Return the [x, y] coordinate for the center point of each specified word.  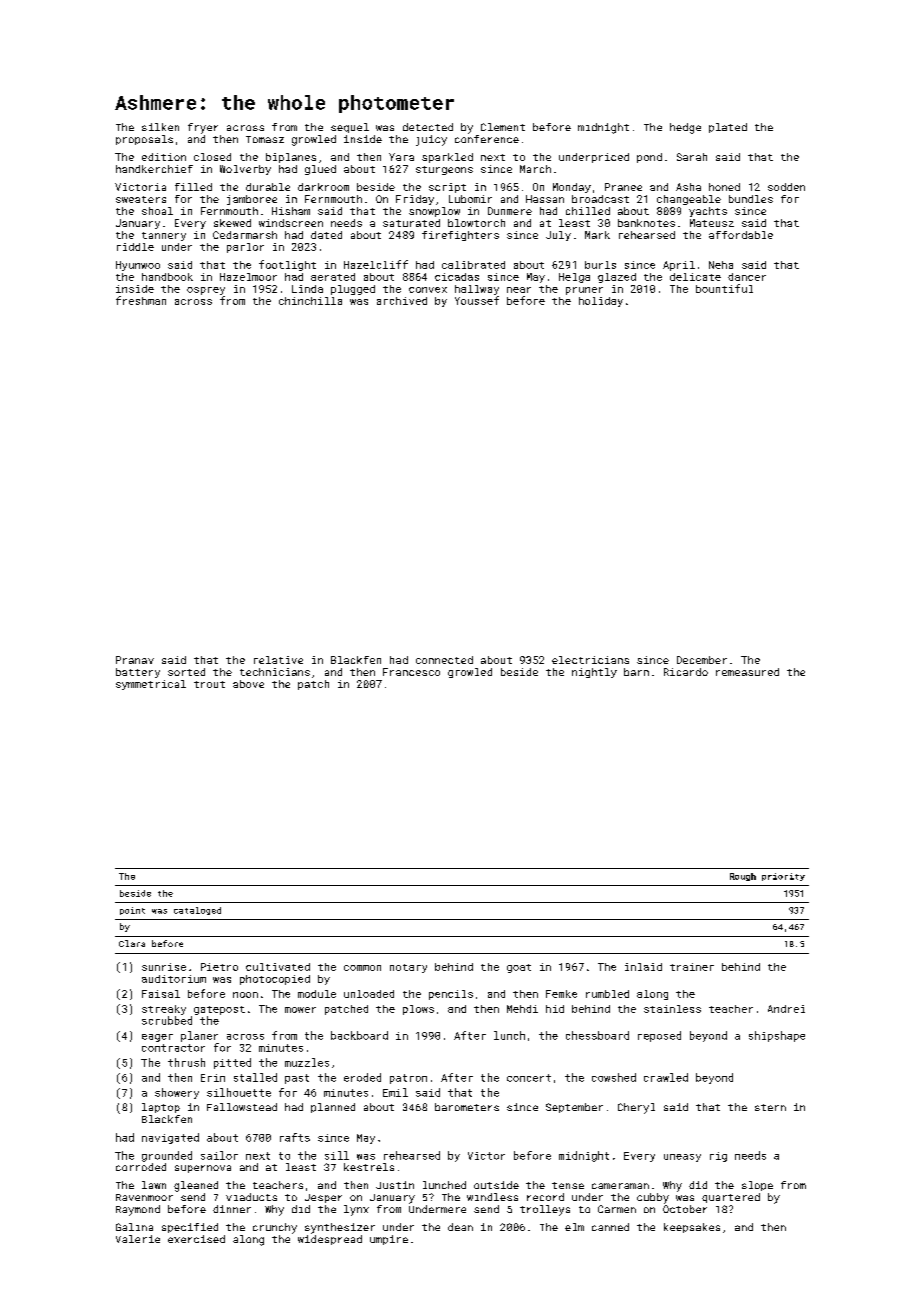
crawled [666, 1077]
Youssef [477, 300]
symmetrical [151, 685]
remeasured [747, 672]
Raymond [138, 1210]
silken [160, 127]
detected [428, 127]
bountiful [724, 288]
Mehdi [522, 1009]
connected [444, 660]
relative [278, 660]
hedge [685, 128]
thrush [186, 1062]
